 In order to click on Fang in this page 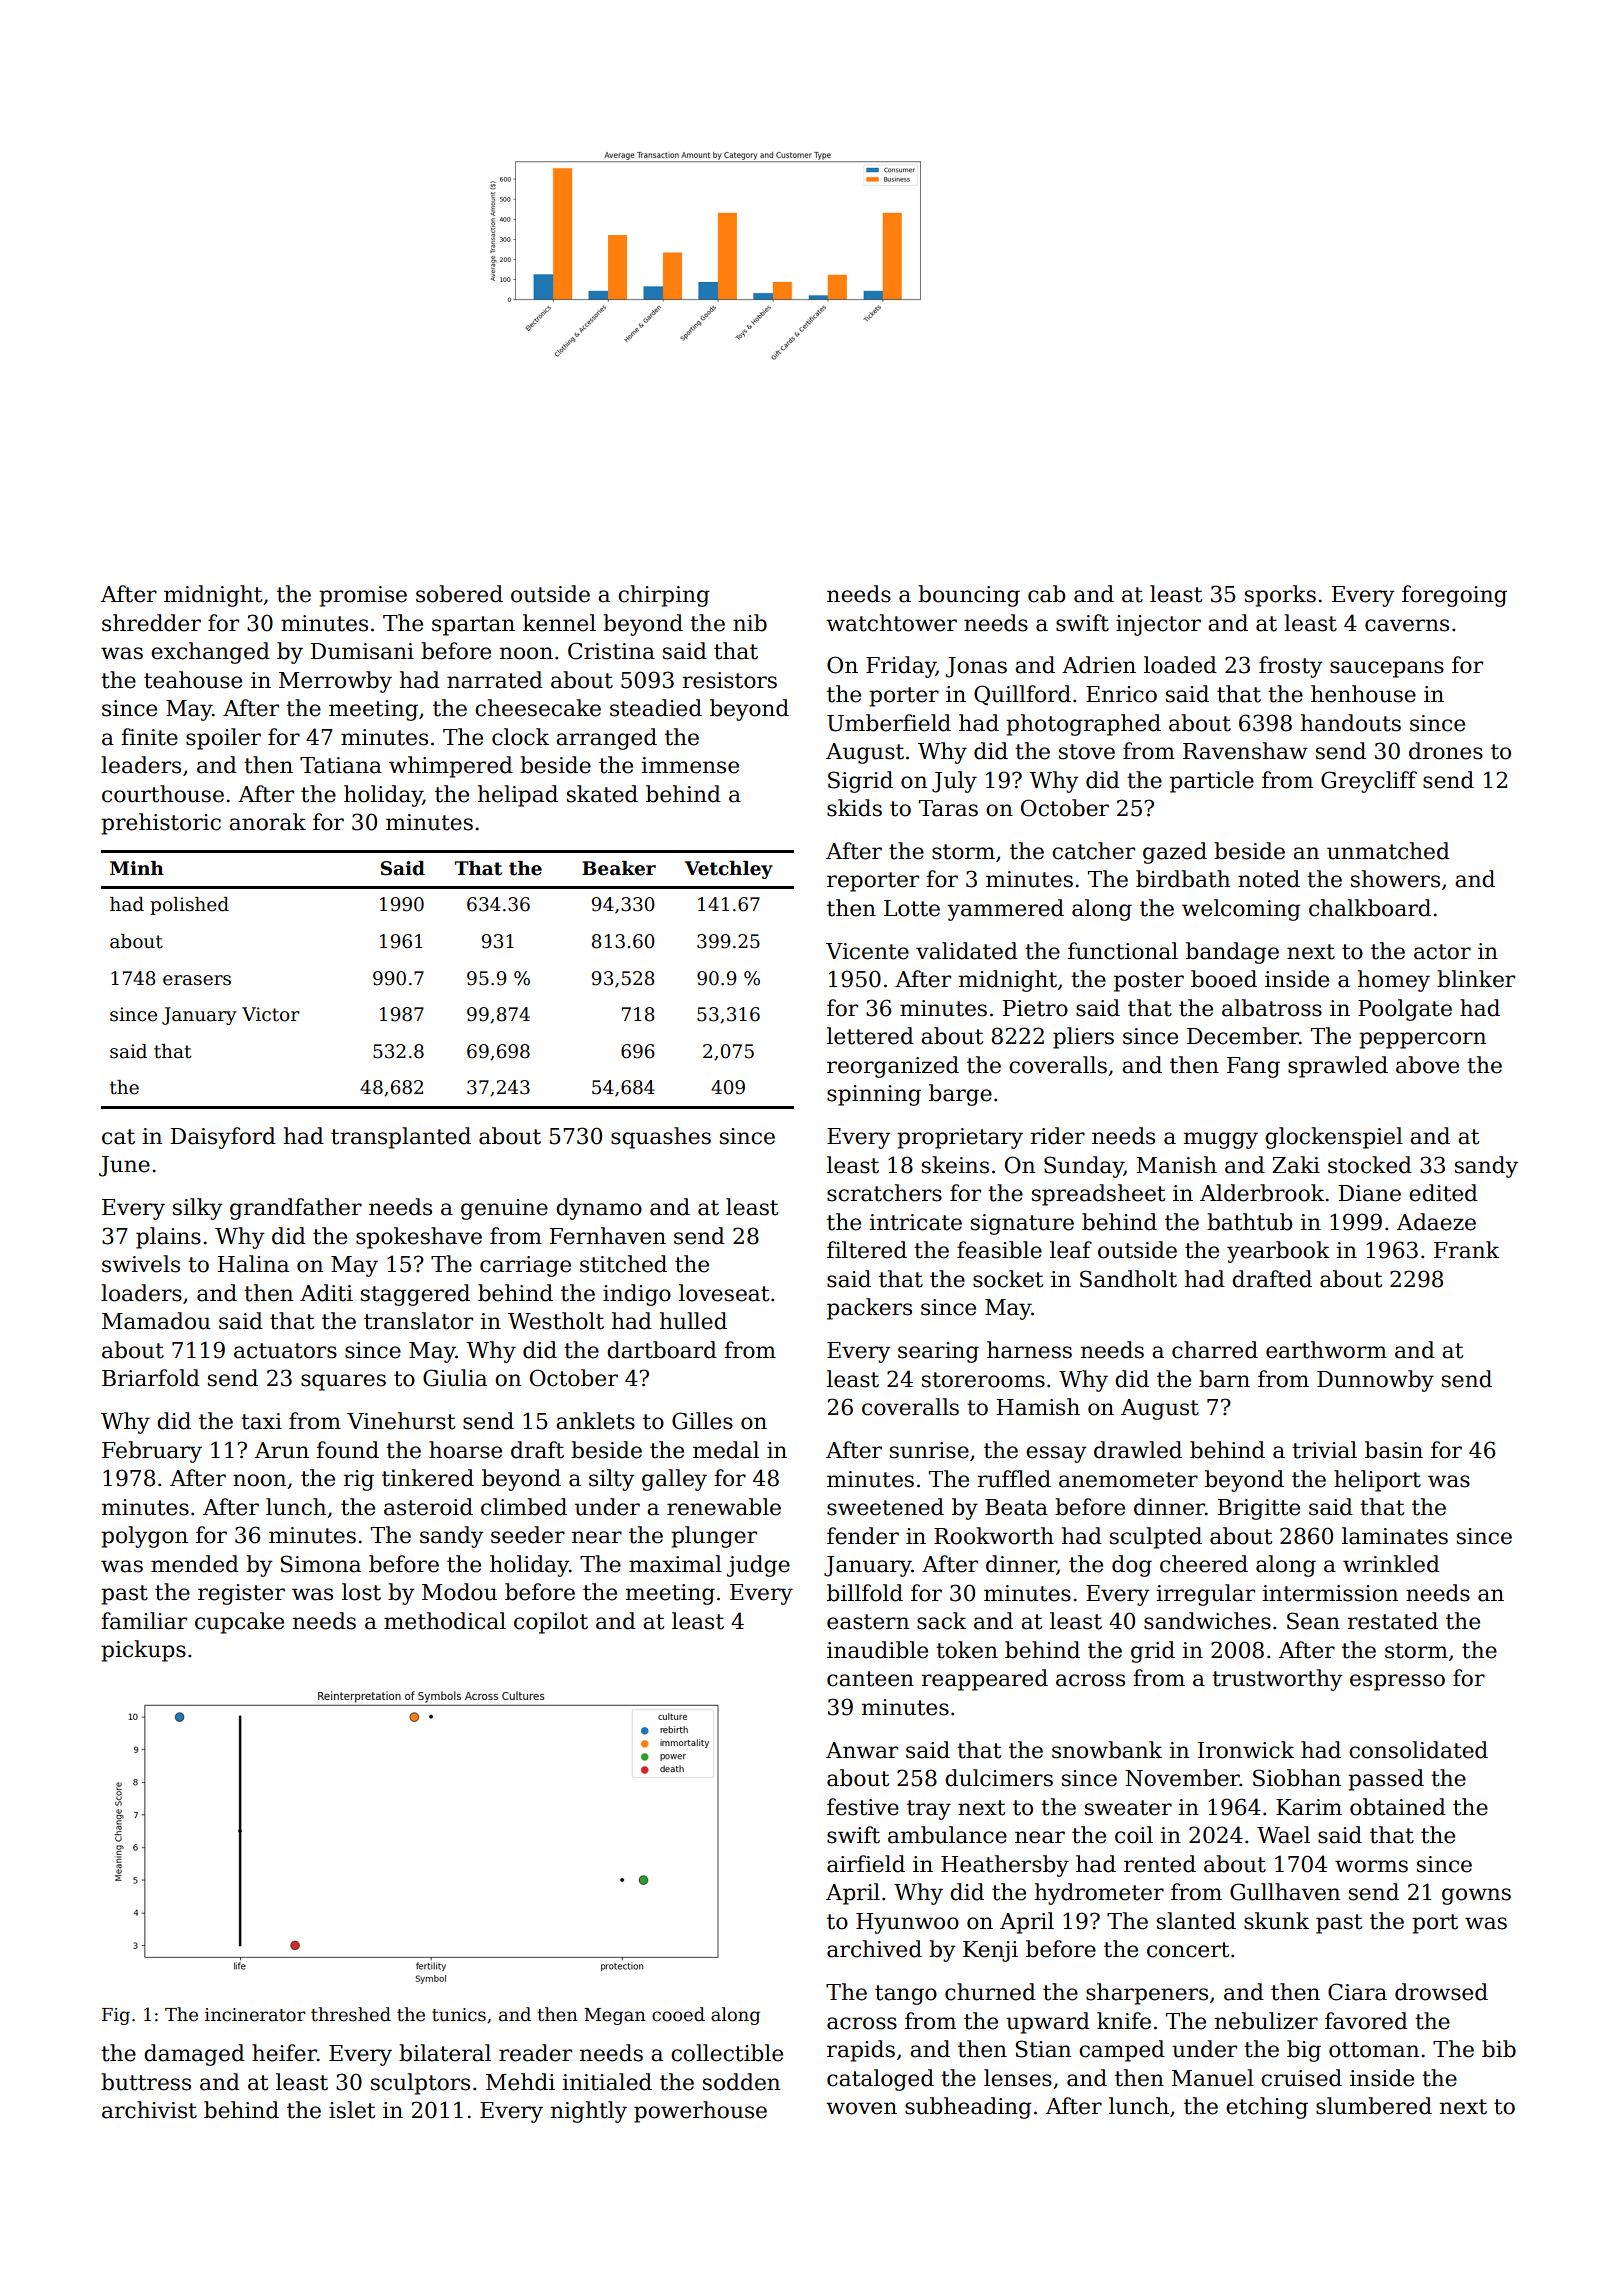, I will do `click(1253, 1067)`.
